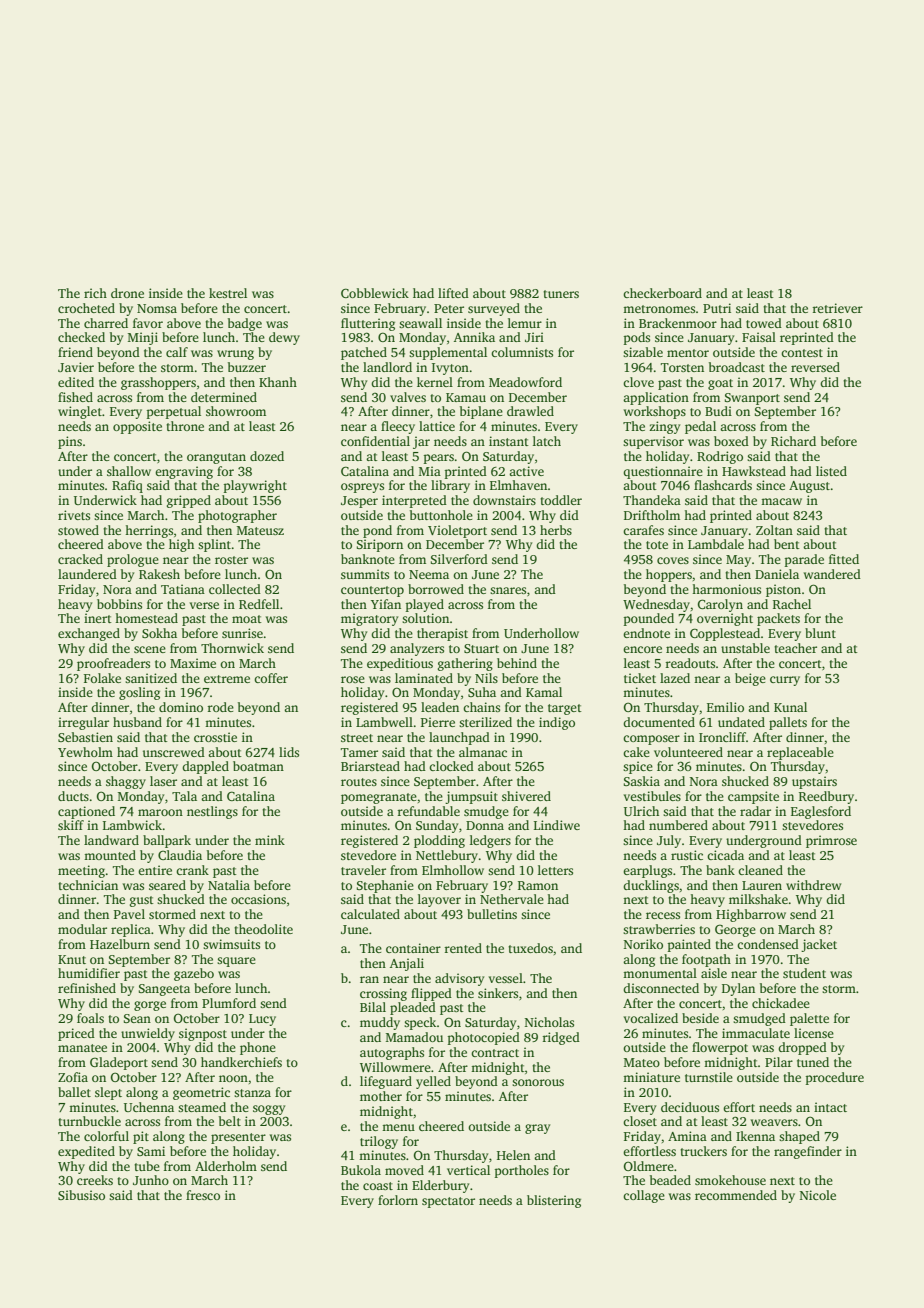 This document has height=1308, width=924. What do you see at coordinates (380, 545) in the document?
I see `Siriporn` at bounding box center [380, 545].
